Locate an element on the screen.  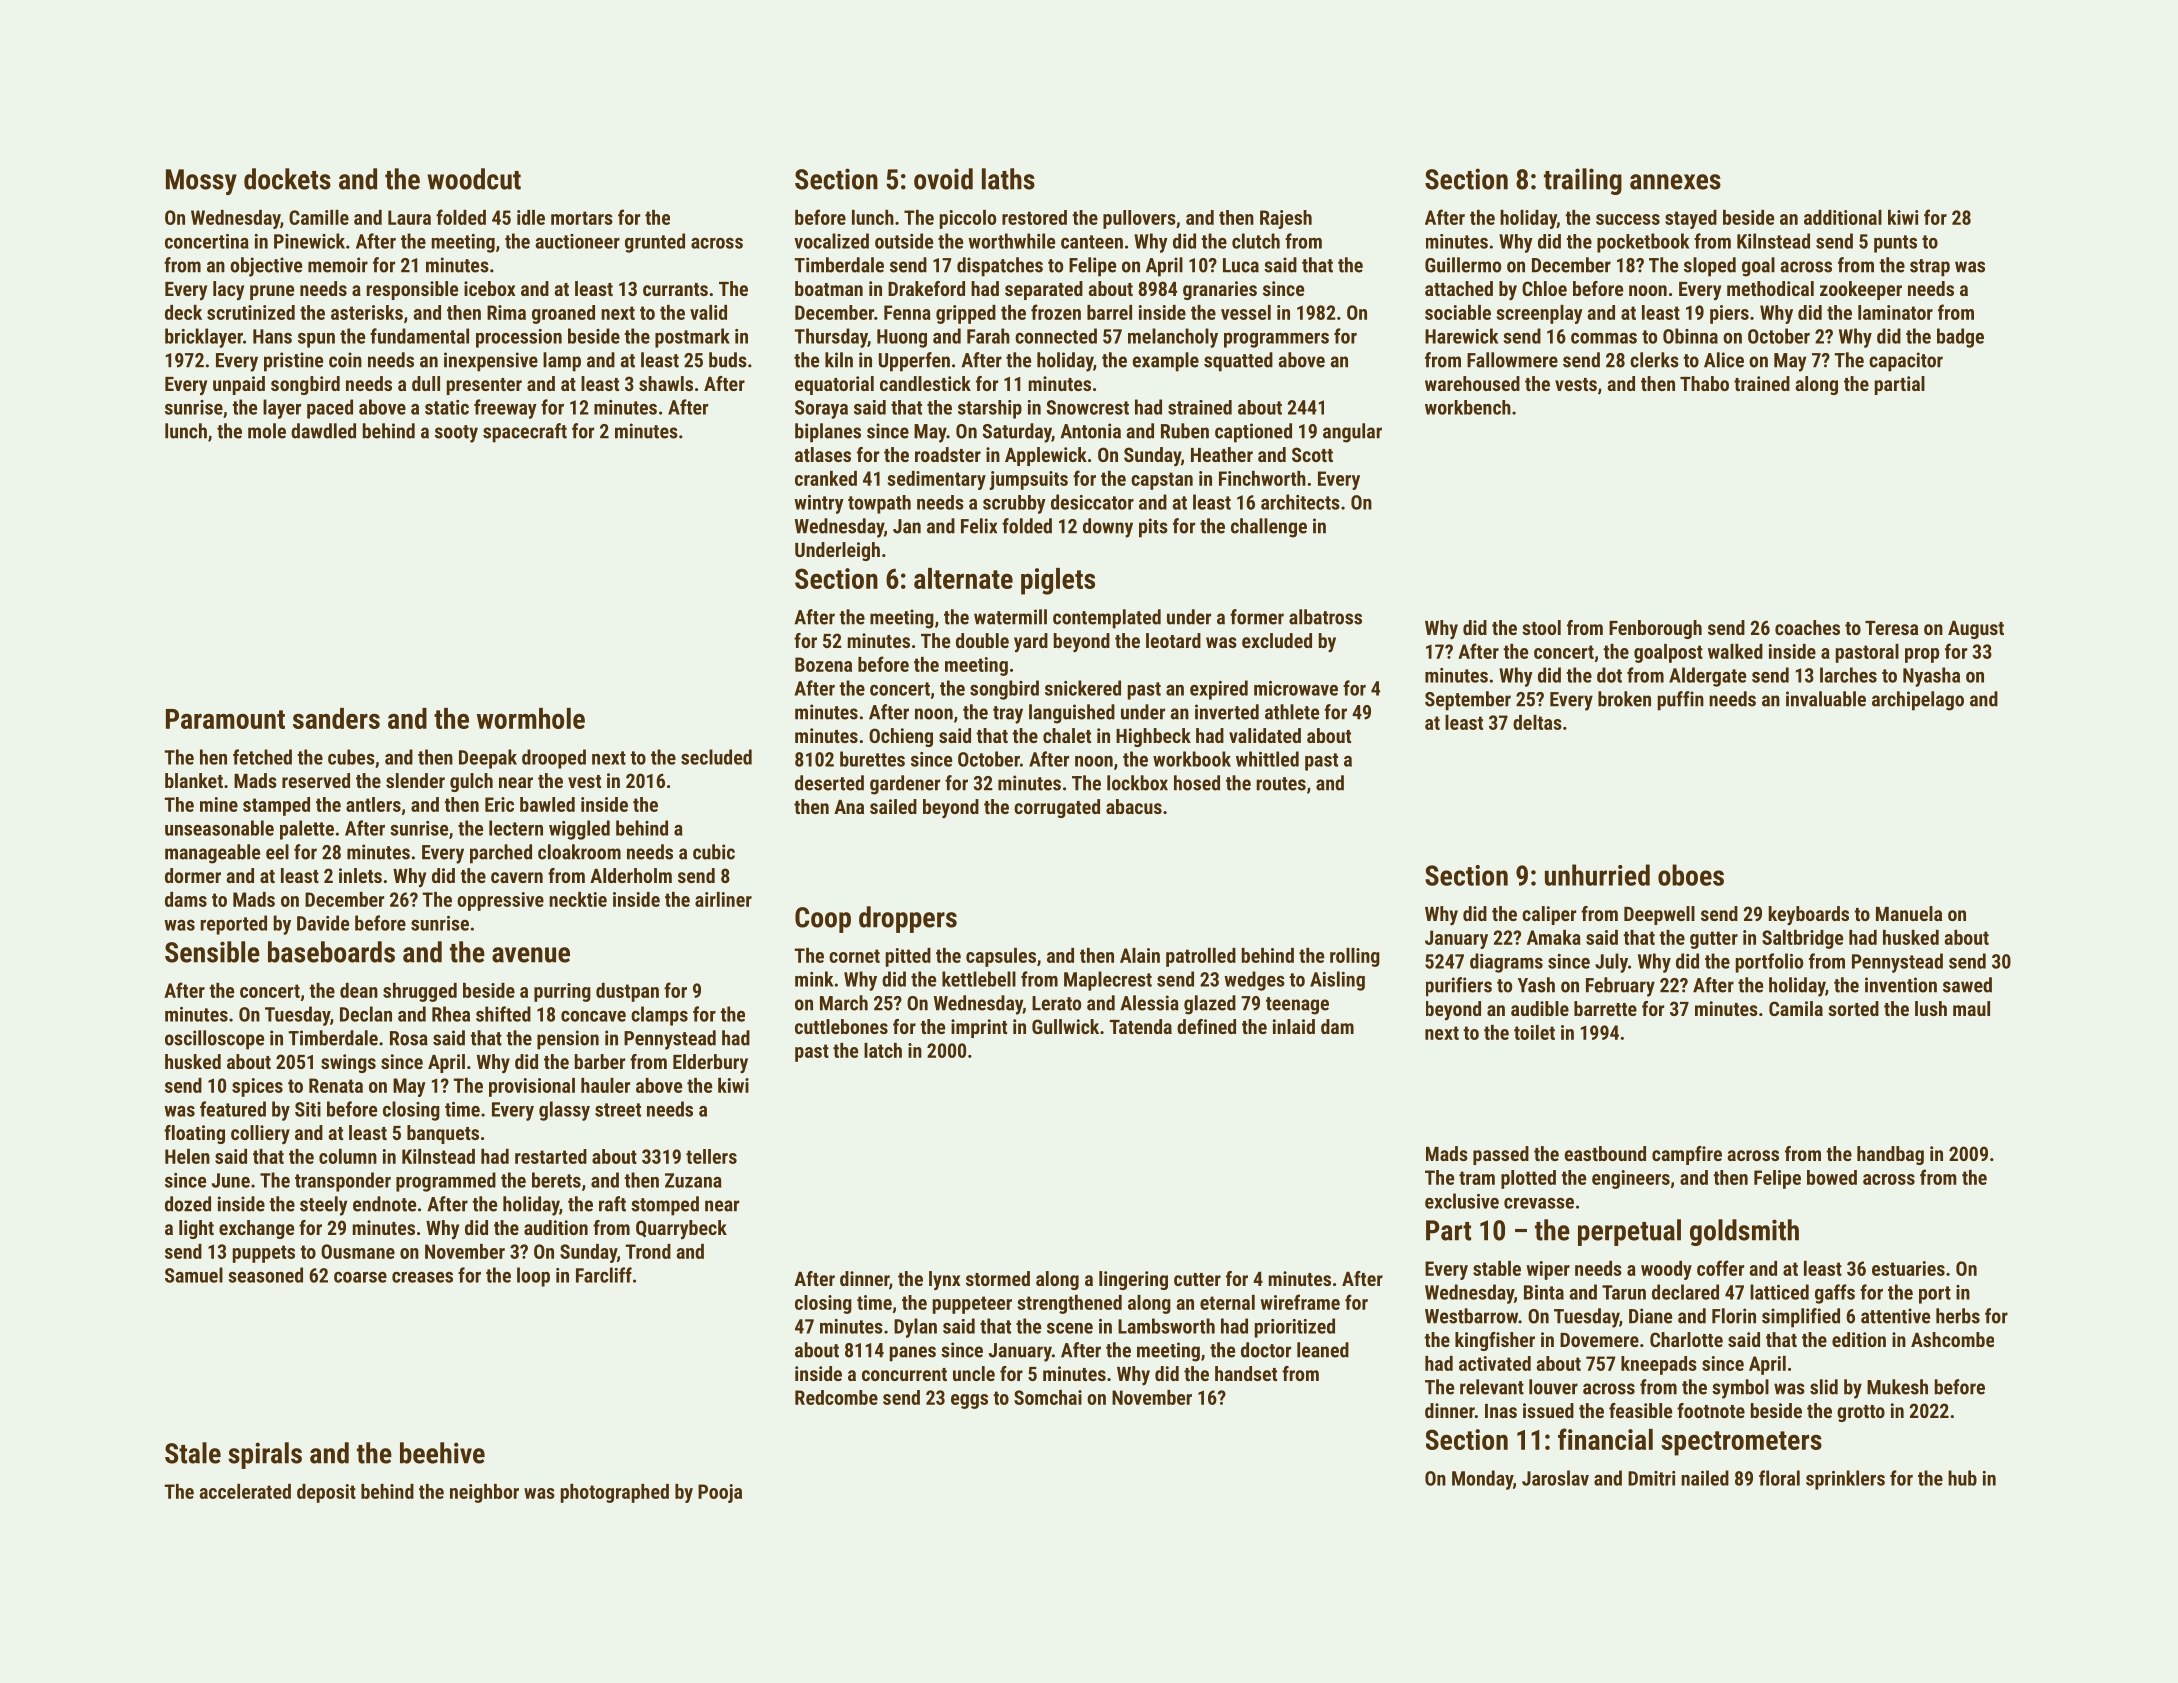
Paramount is located at coordinates (225, 719).
